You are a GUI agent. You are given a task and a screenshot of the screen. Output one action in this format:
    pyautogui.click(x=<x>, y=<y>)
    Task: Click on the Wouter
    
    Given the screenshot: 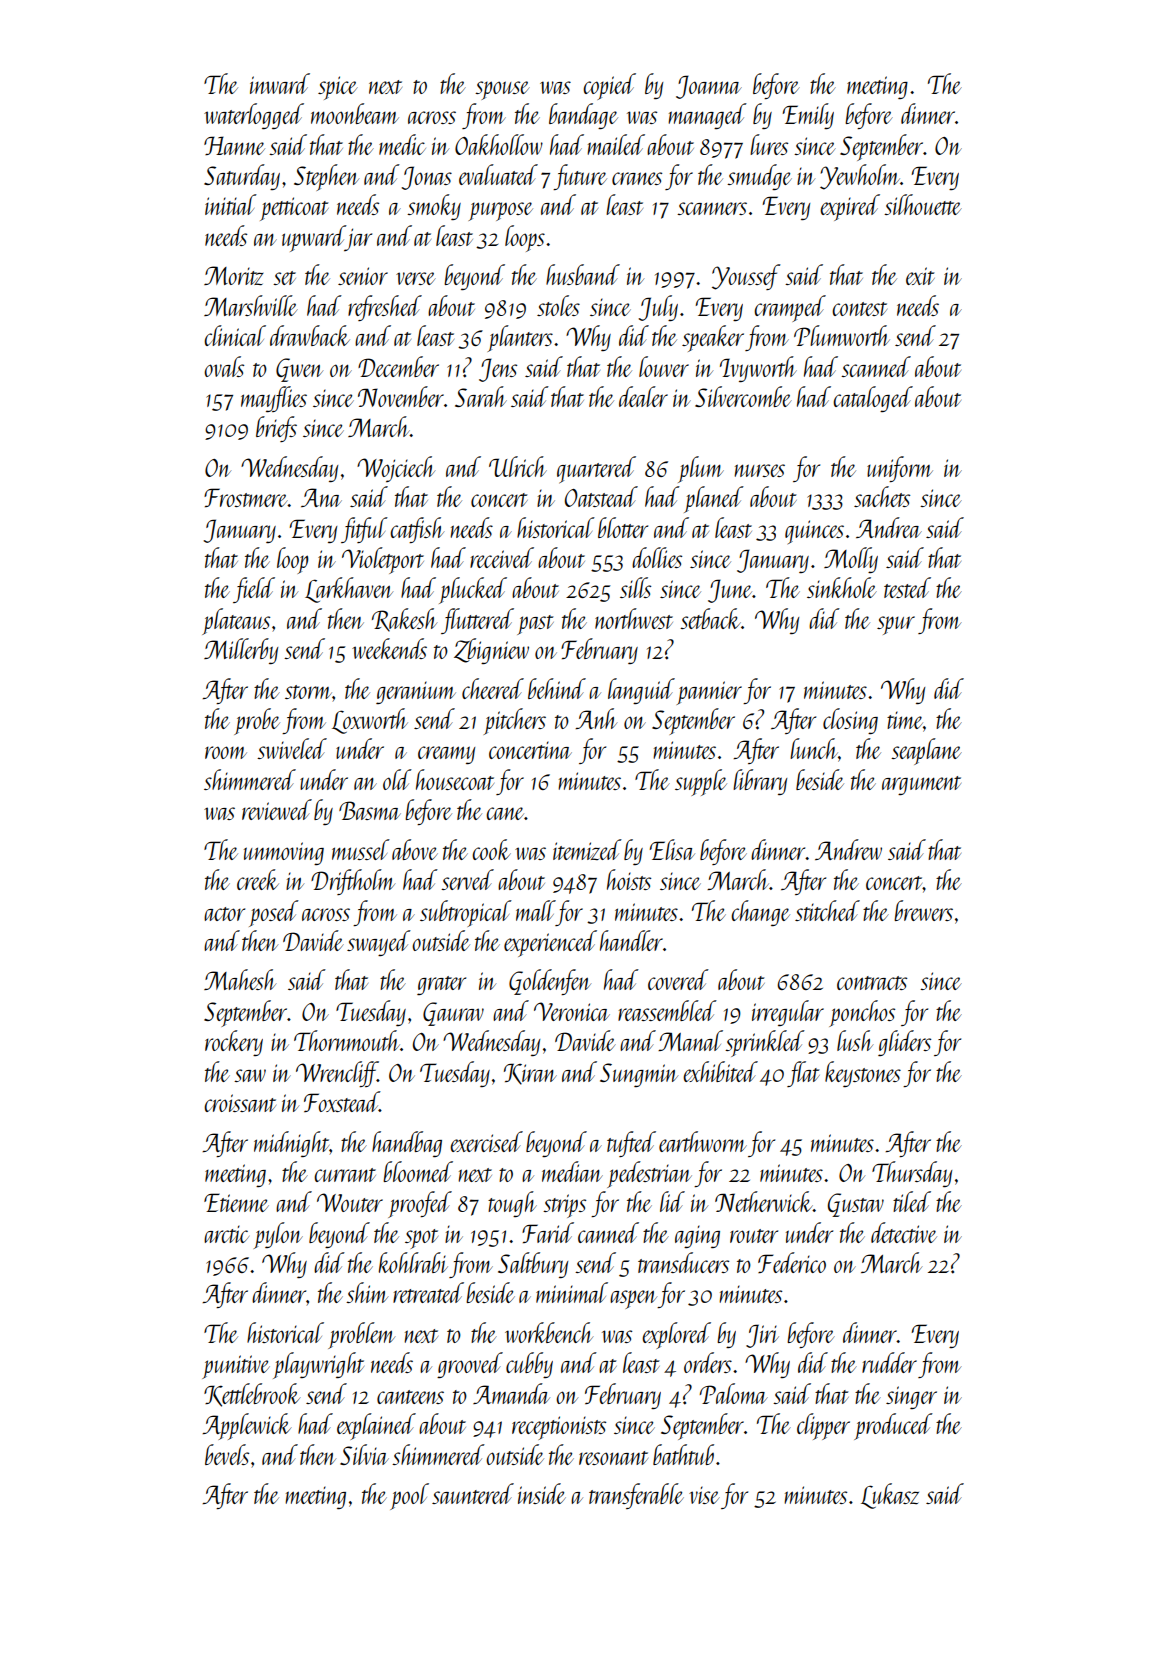 What is the action you would take?
    pyautogui.click(x=350, y=1202)
